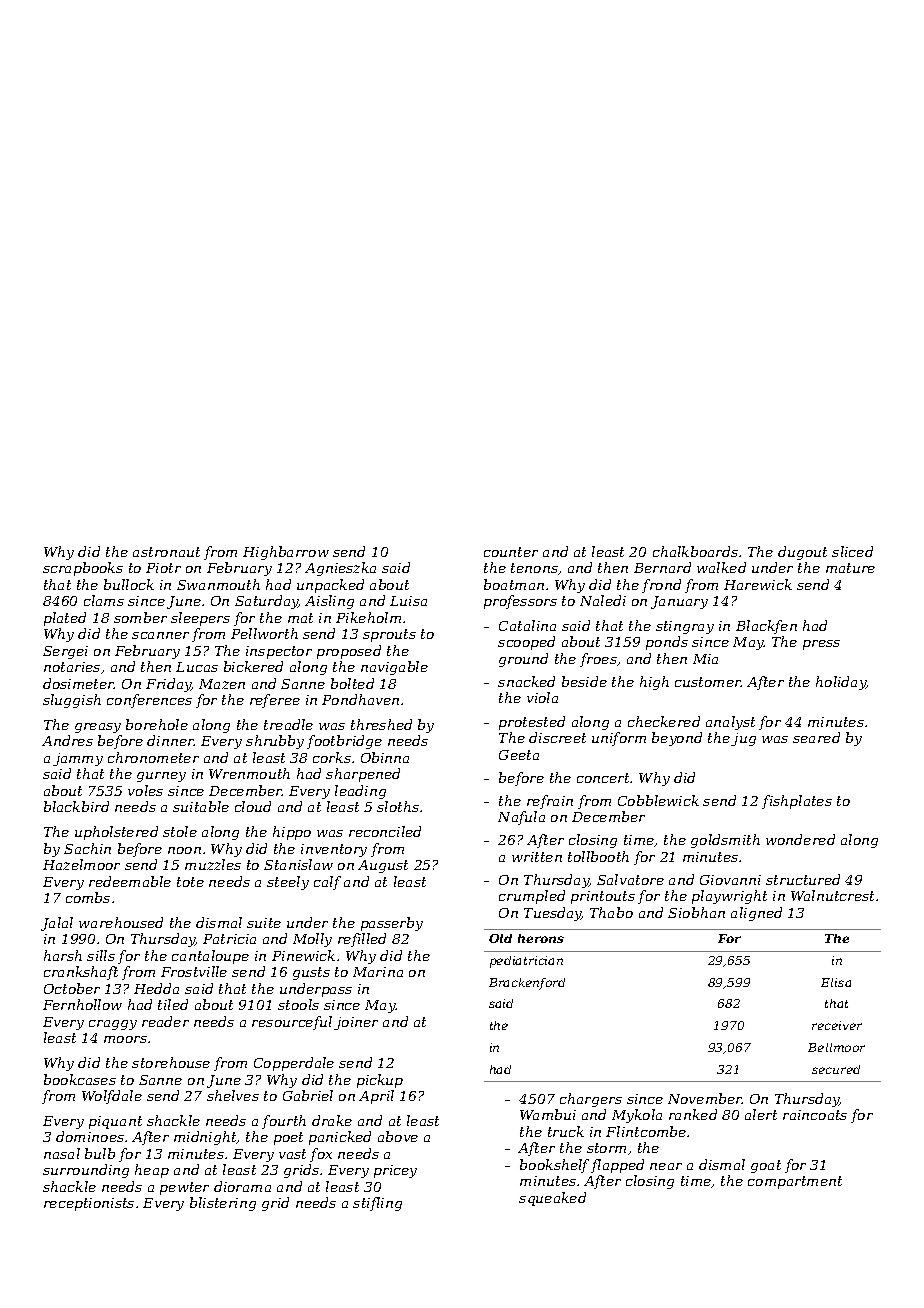 Image resolution: width=924 pixels, height=1308 pixels. What do you see at coordinates (86, 1171) in the image?
I see `surrounding` at bounding box center [86, 1171].
